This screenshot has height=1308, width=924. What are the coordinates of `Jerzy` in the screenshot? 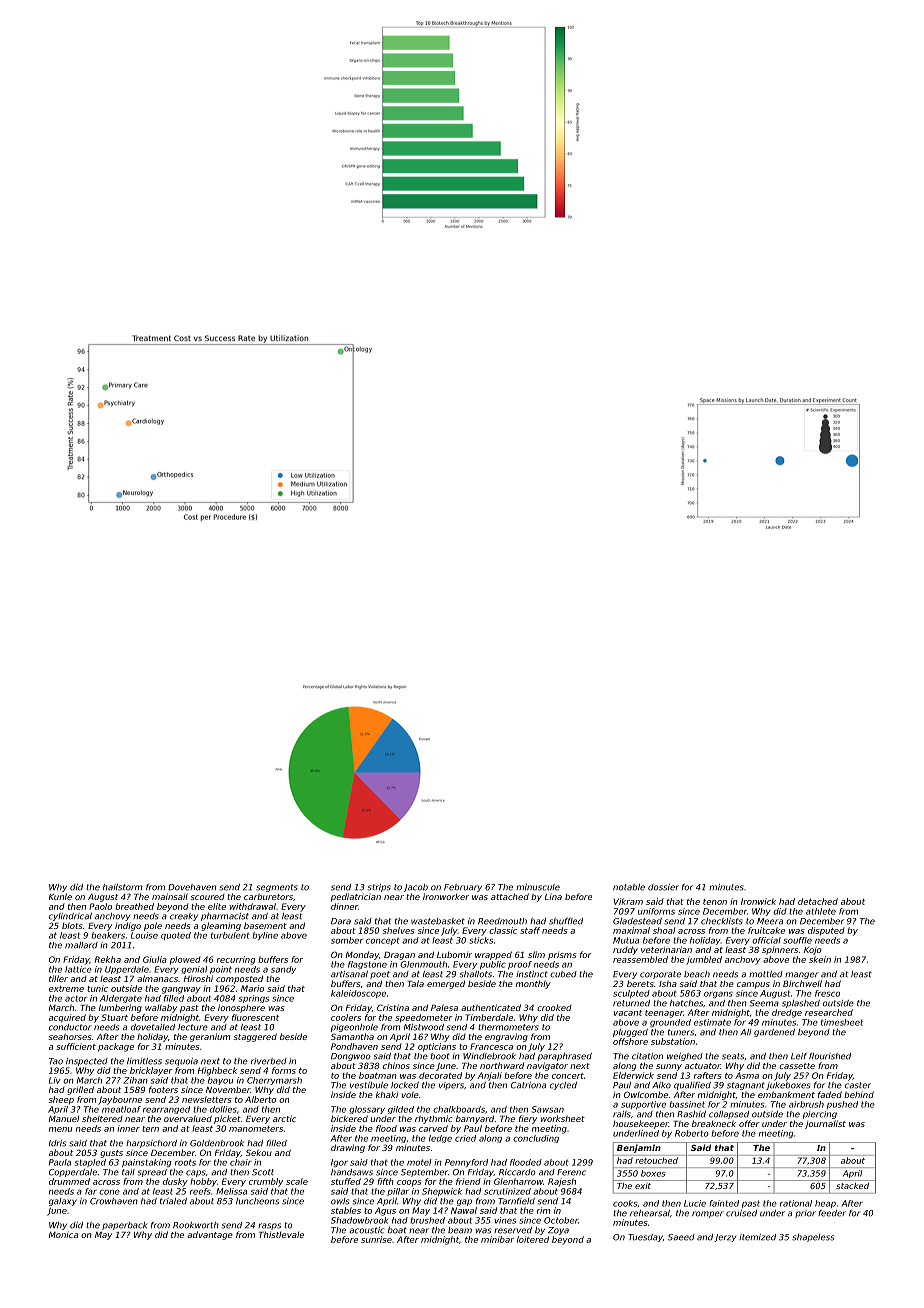 It's located at (725, 1238).
